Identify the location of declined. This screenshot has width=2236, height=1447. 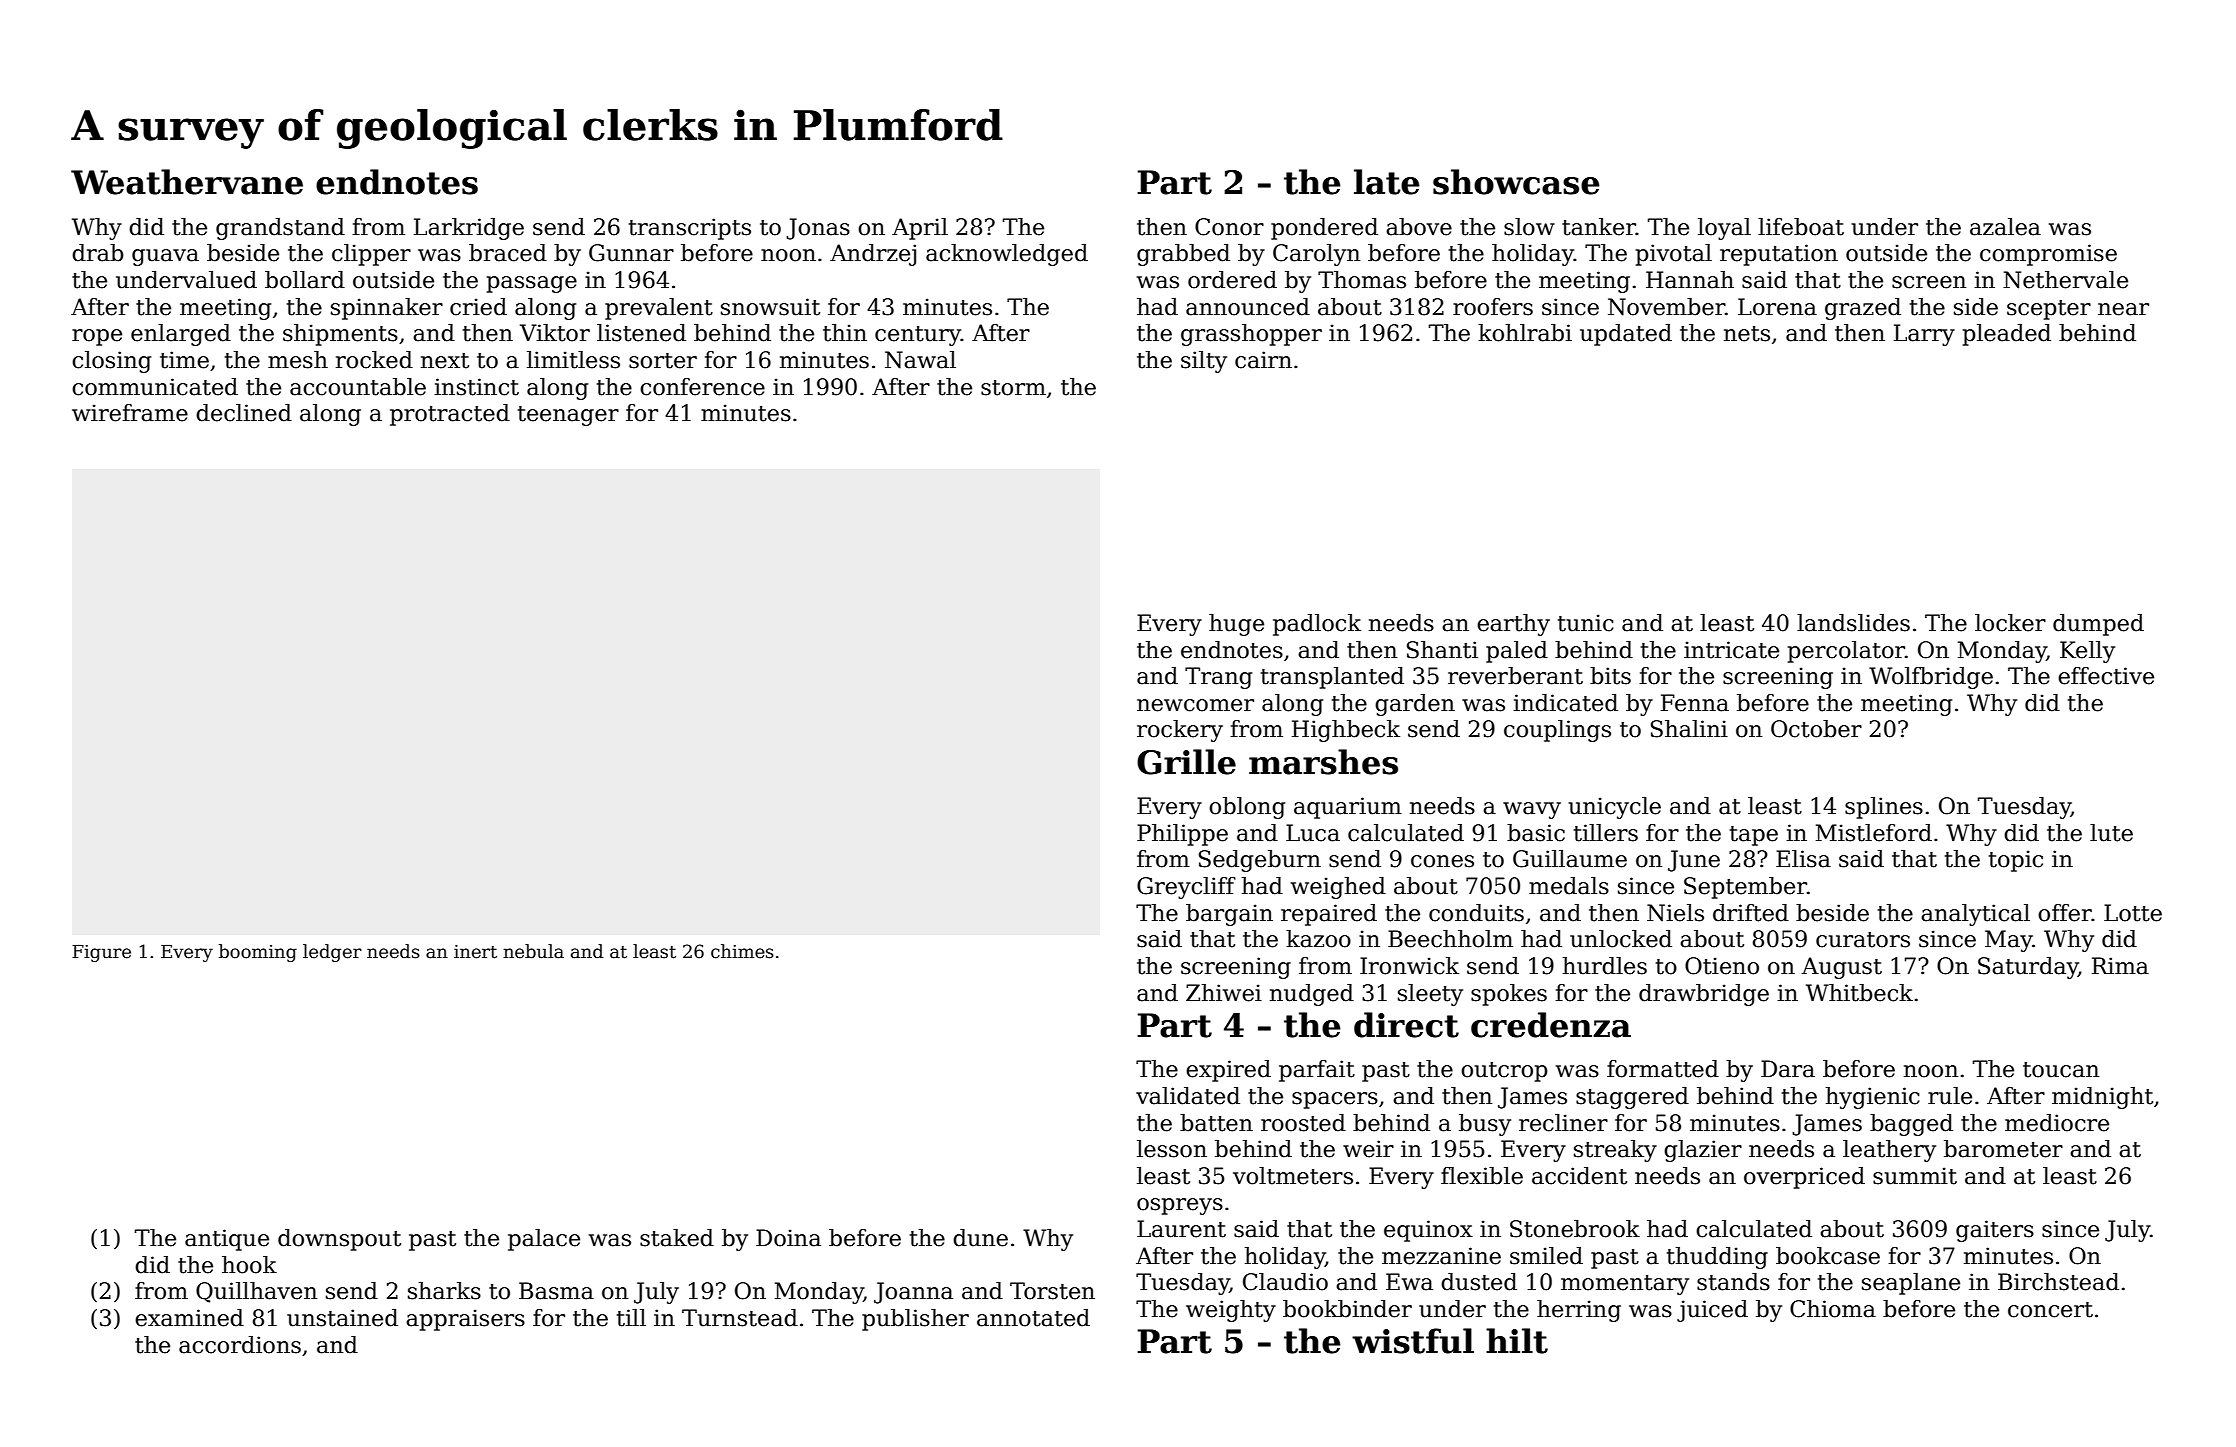
(244, 413).
